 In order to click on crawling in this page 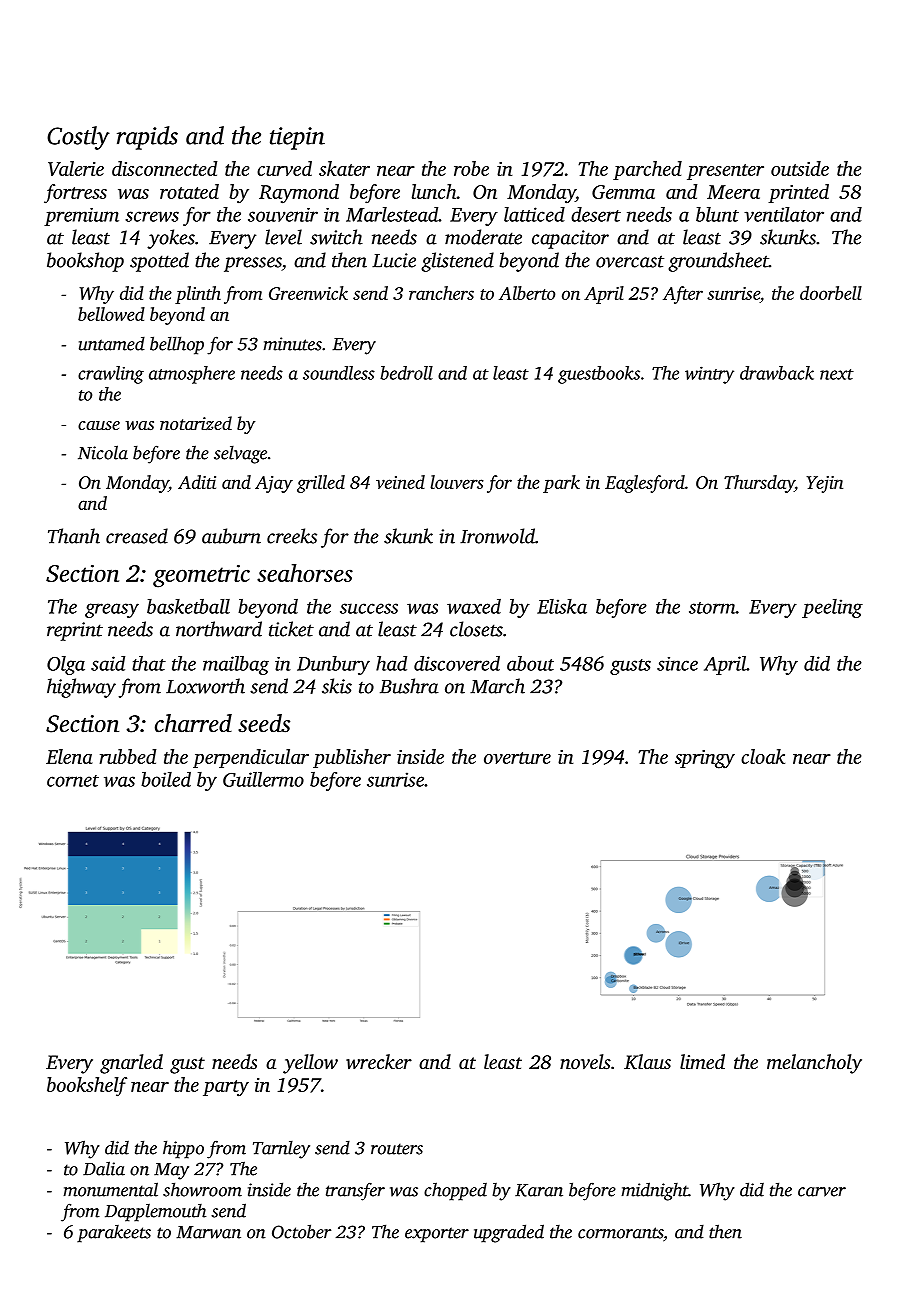, I will do `click(111, 375)`.
